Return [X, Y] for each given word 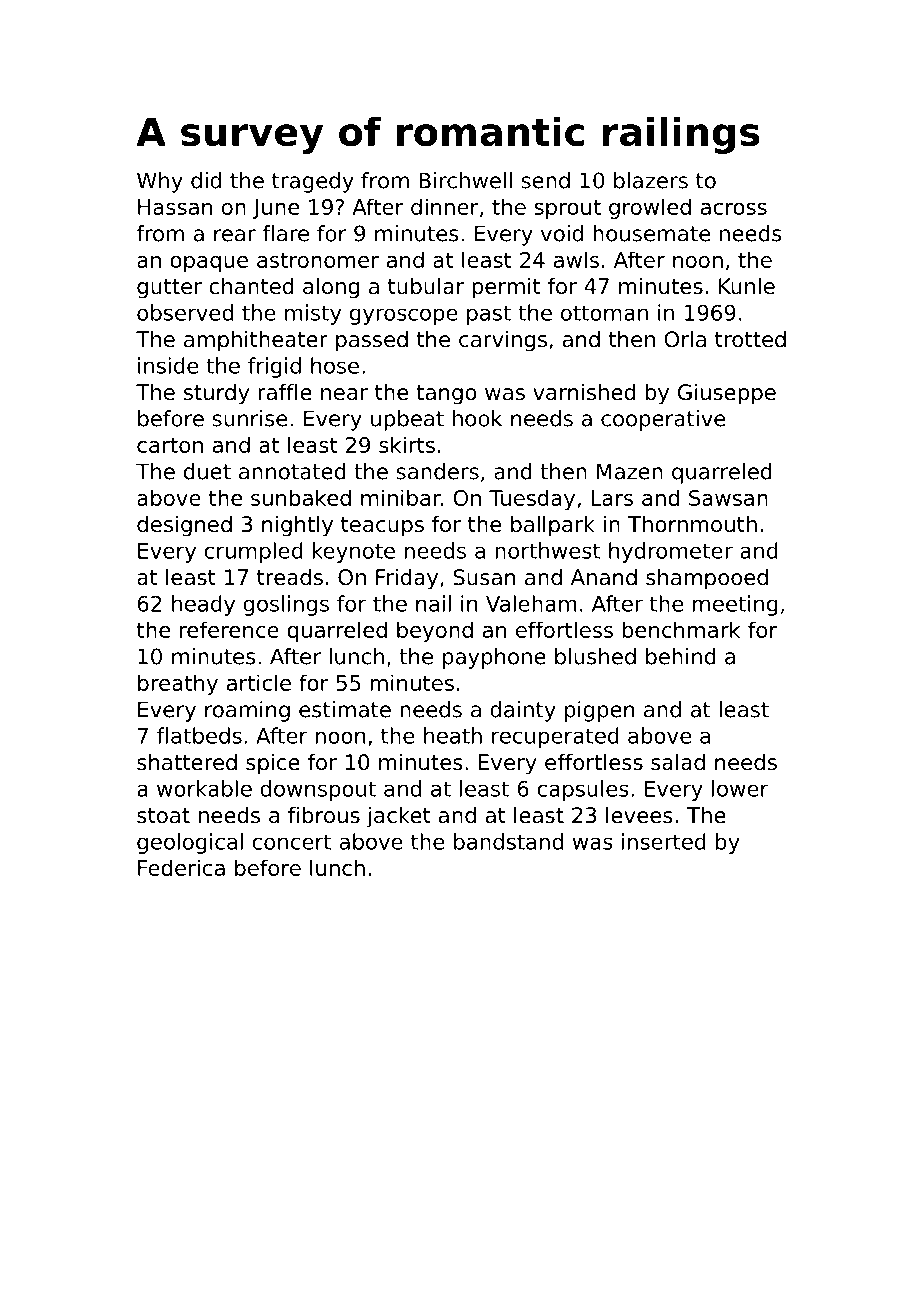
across [734, 209]
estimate [345, 709]
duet [207, 471]
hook [477, 418]
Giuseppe [727, 394]
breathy [178, 684]
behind [681, 656]
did [206, 180]
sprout [567, 209]
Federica [181, 867]
